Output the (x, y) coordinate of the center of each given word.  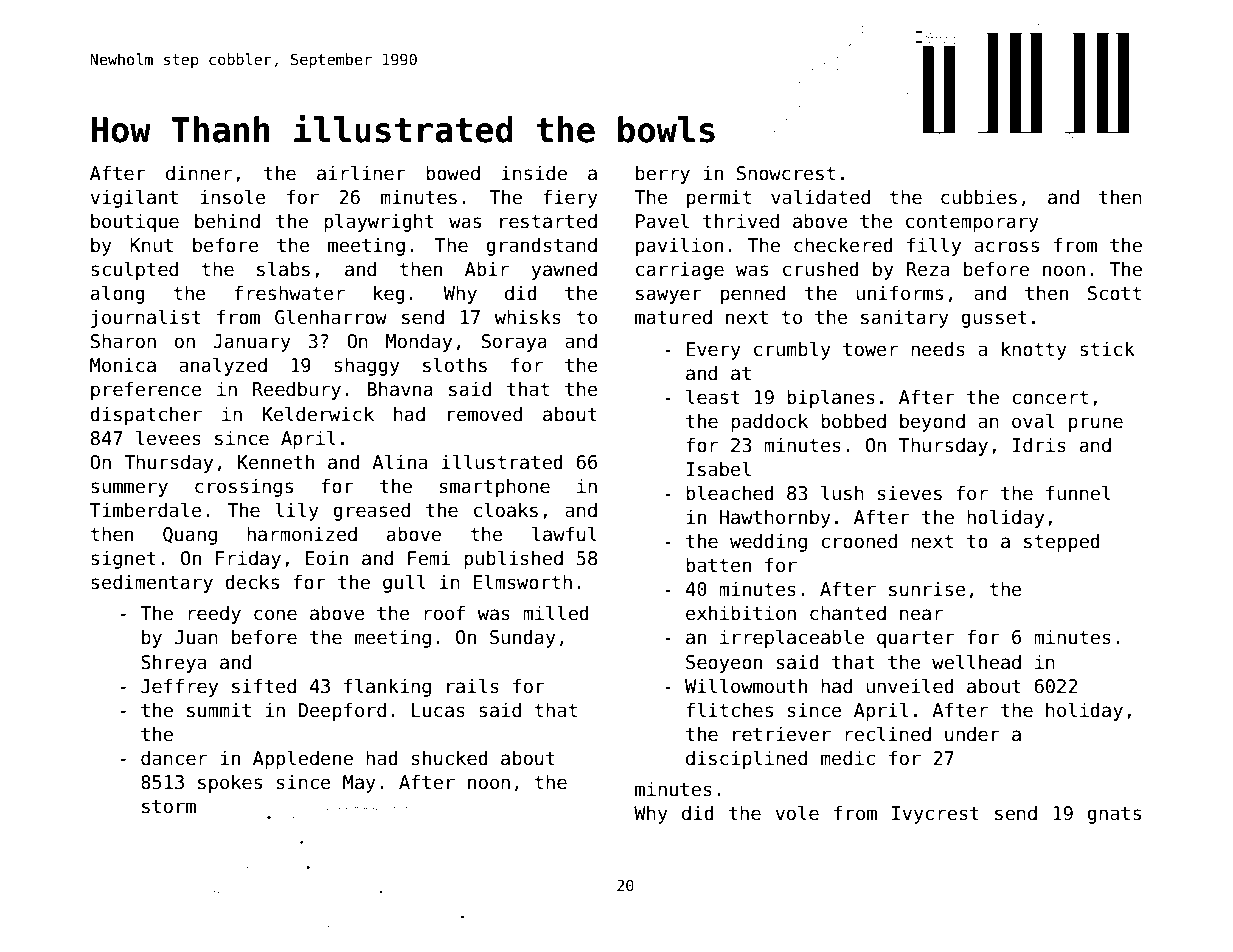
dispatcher (146, 415)
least (713, 397)
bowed (453, 173)
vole (797, 813)
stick (1107, 349)
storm (169, 807)
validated (820, 197)
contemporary (972, 223)
